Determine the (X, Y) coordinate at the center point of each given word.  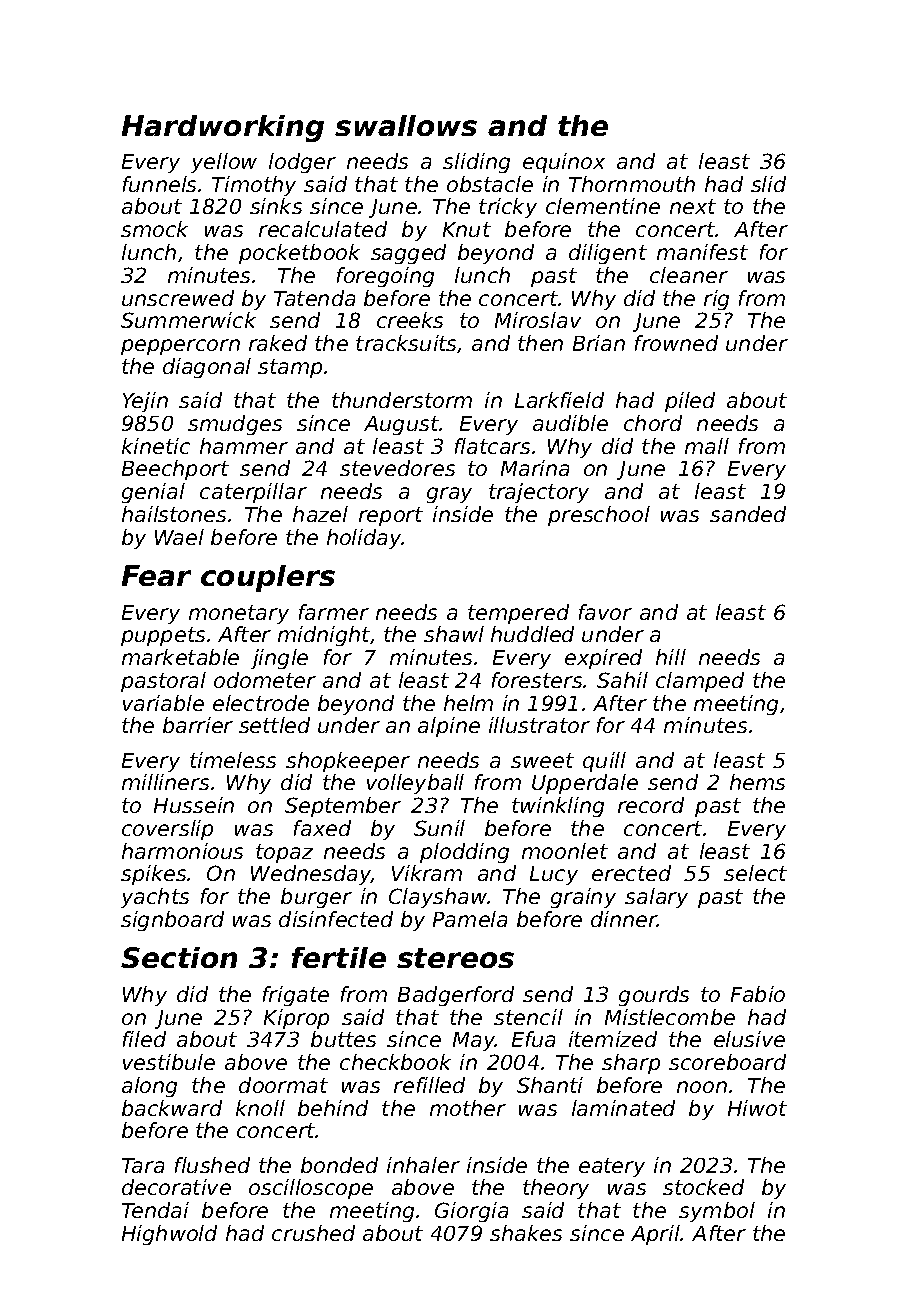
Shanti (550, 1085)
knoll (260, 1108)
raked (278, 343)
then (540, 343)
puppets (163, 636)
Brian (599, 343)
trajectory (539, 493)
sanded (748, 514)
